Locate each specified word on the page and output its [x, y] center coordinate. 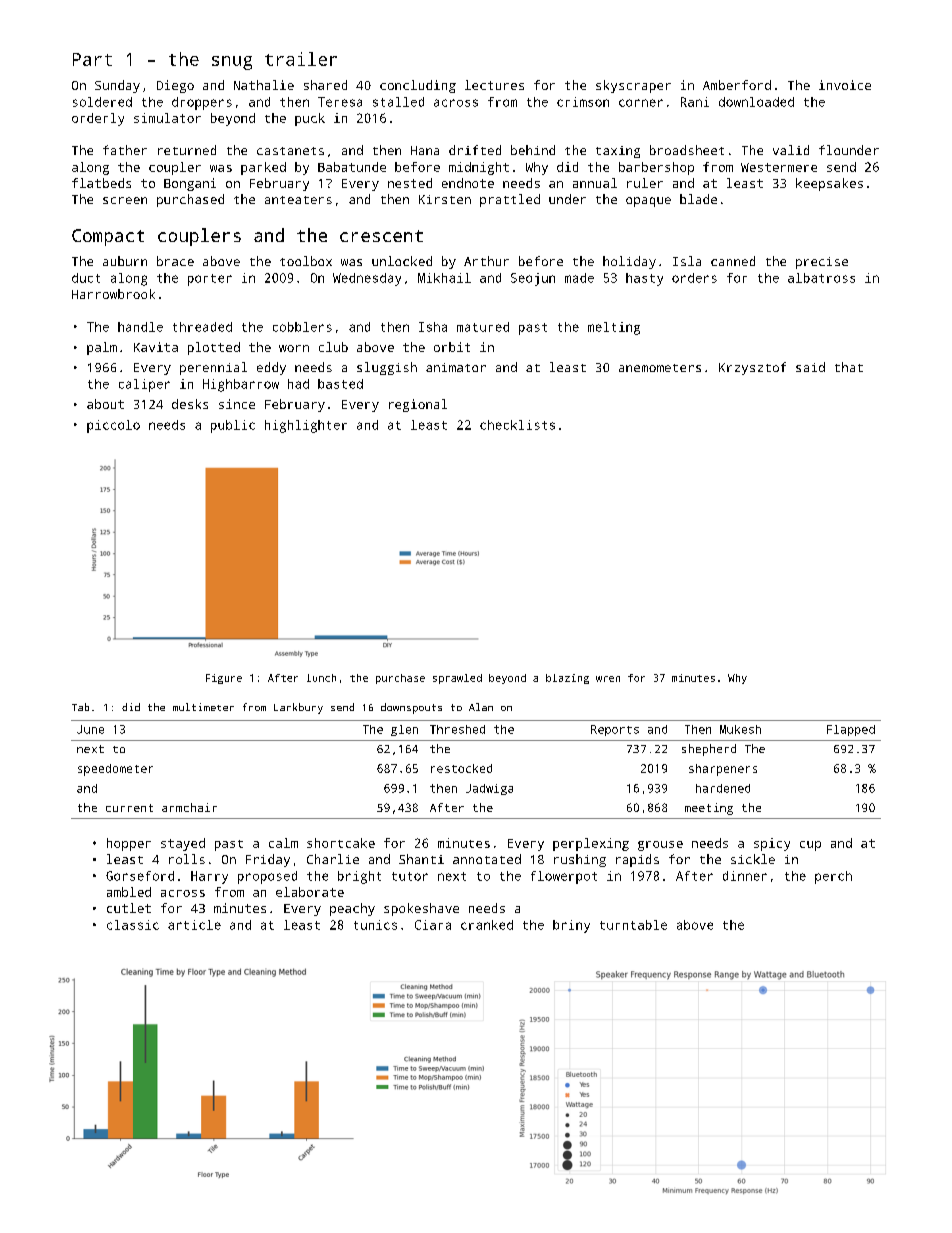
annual [595, 183]
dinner [745, 876]
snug [232, 63]
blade [698, 199]
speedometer [115, 770]
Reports [615, 730]
